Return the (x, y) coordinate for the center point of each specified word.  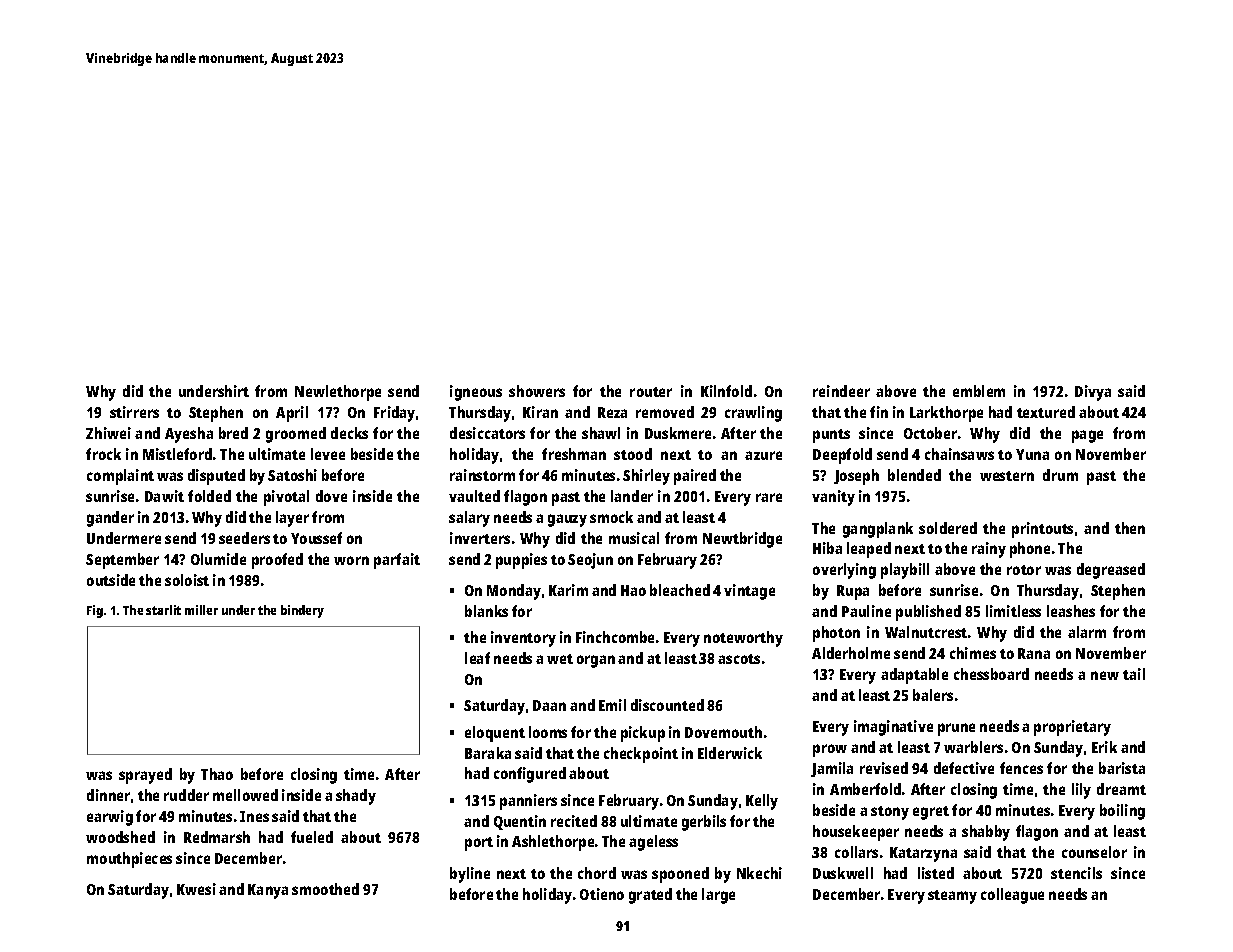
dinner (108, 795)
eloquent (495, 734)
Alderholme (851, 653)
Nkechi (759, 873)
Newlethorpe (338, 393)
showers (537, 391)
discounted (667, 705)
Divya (1093, 393)
